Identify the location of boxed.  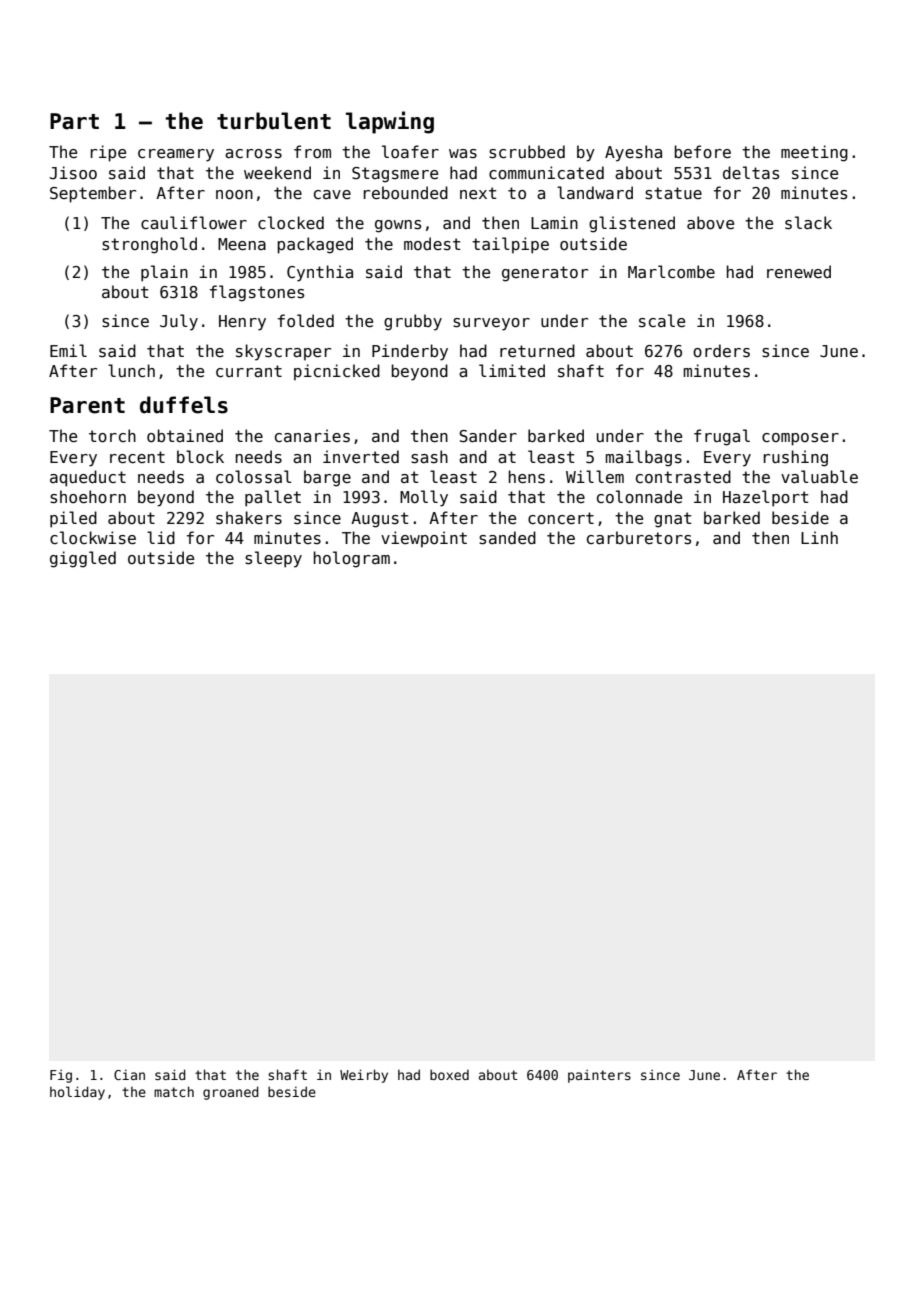
(449, 1074).
